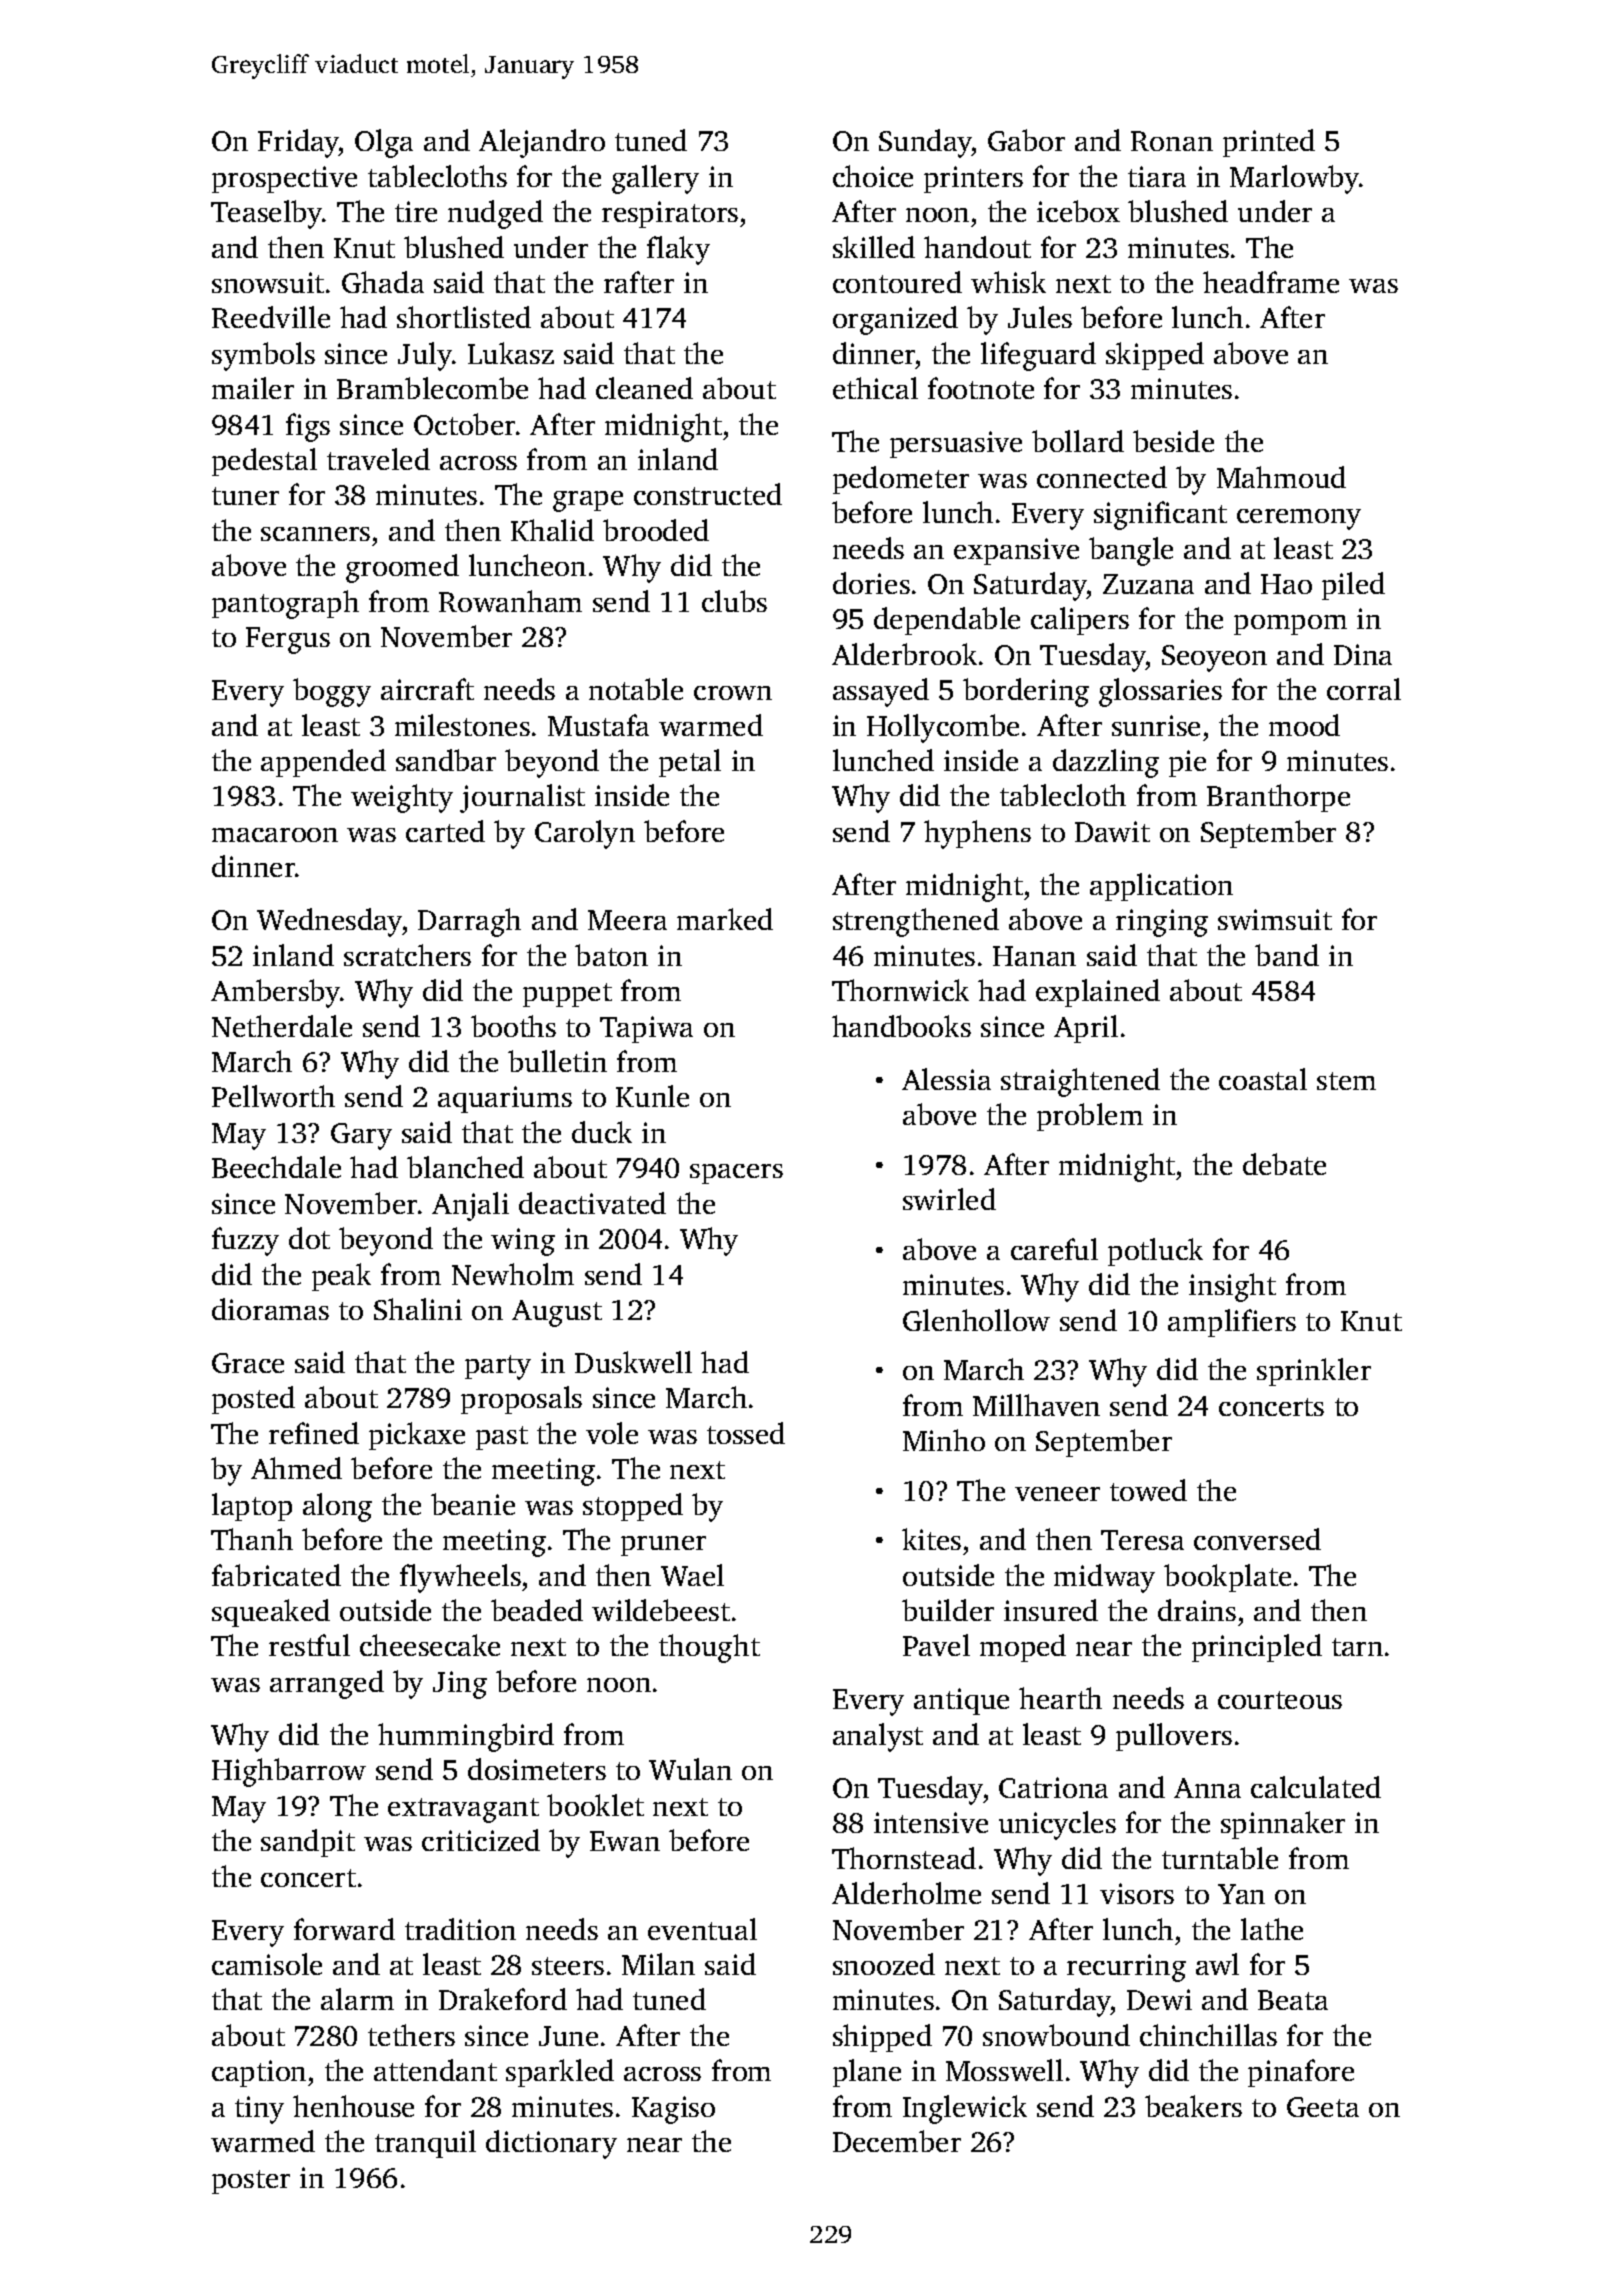 The image size is (1620, 2292). Describe the element at coordinates (943, 728) in the screenshot. I see `Hollycombe` at that location.
